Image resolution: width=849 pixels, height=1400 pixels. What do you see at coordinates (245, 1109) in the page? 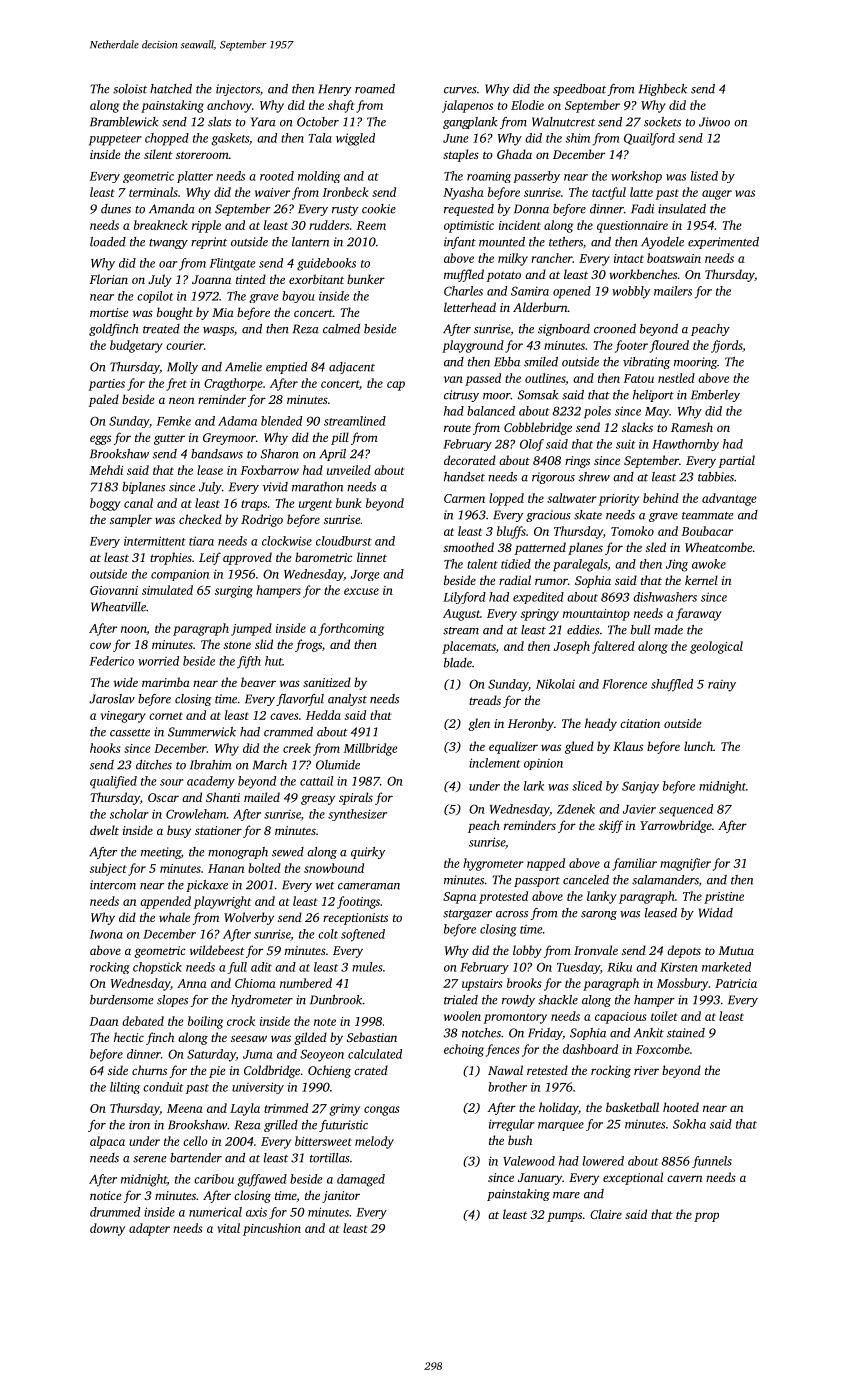
I see `Layla` at bounding box center [245, 1109].
